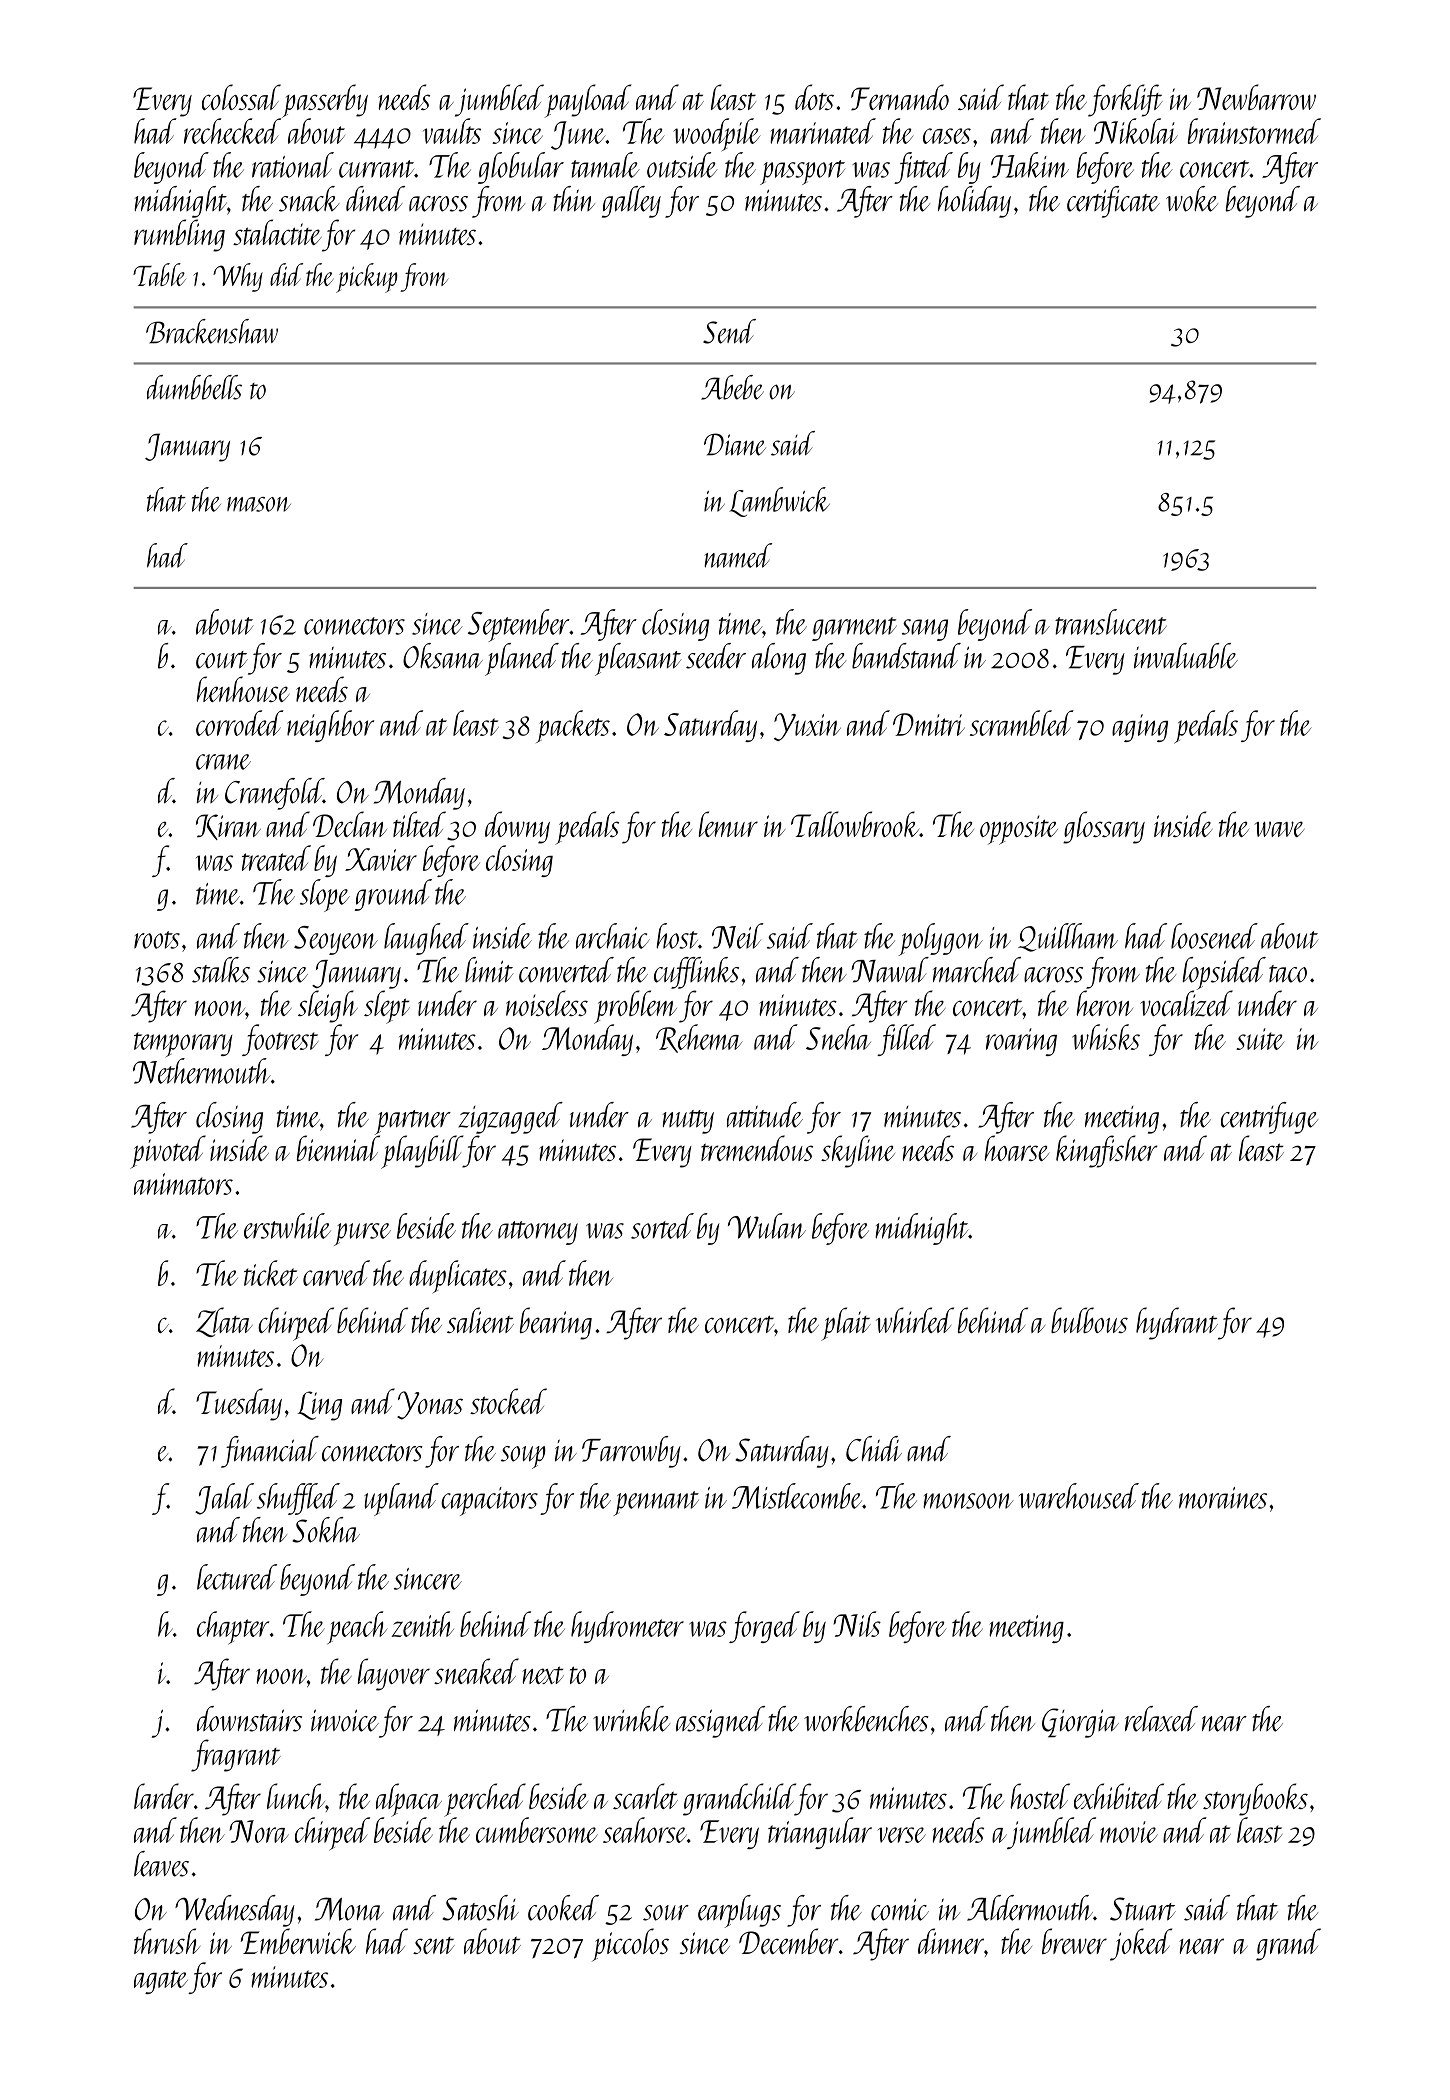  I want to click on holiday, so click(974, 202).
